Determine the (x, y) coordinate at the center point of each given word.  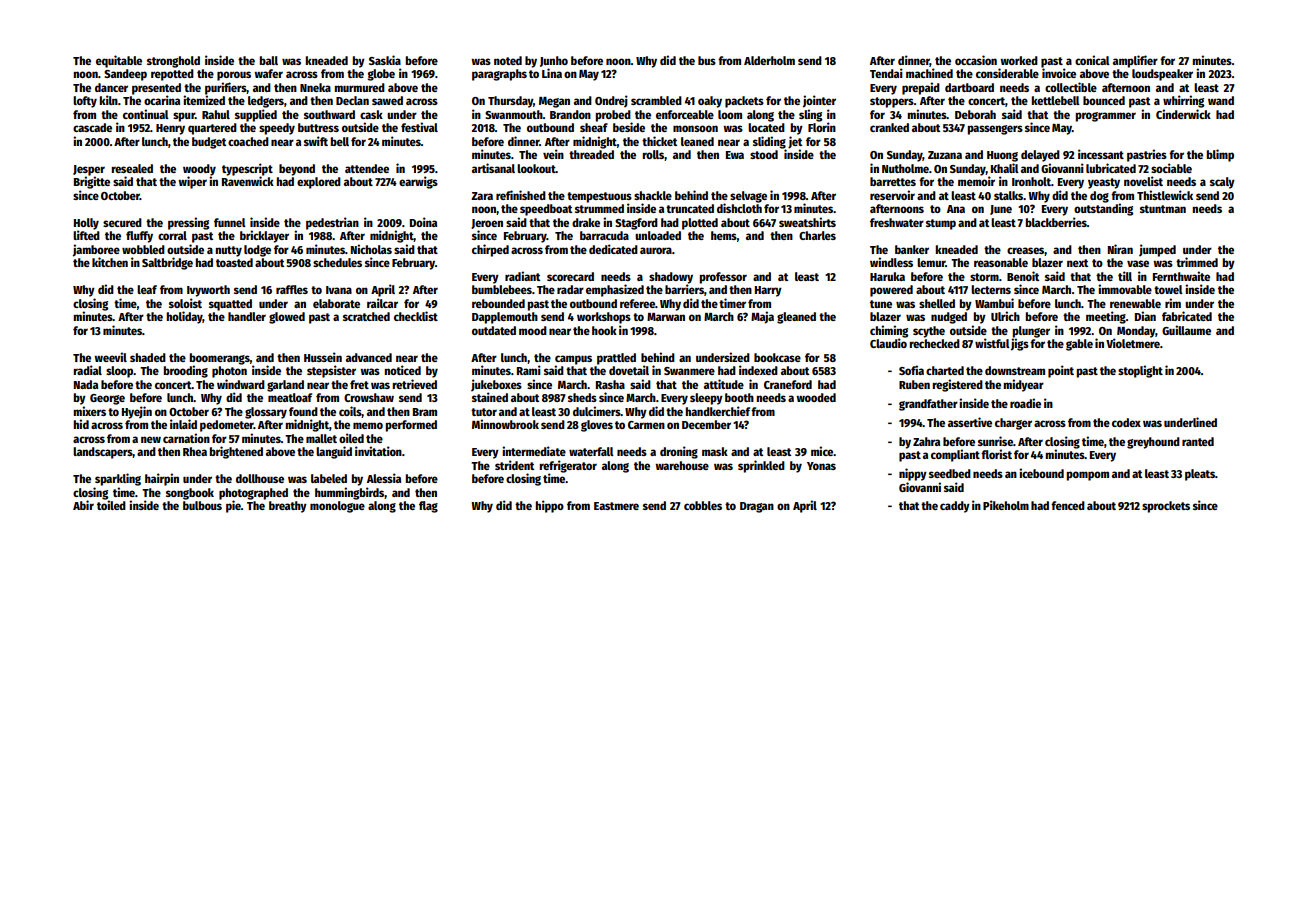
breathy (288, 507)
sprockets (1166, 507)
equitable (119, 61)
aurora (656, 250)
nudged (949, 318)
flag (428, 507)
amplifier (1135, 61)
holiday (184, 317)
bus (707, 60)
